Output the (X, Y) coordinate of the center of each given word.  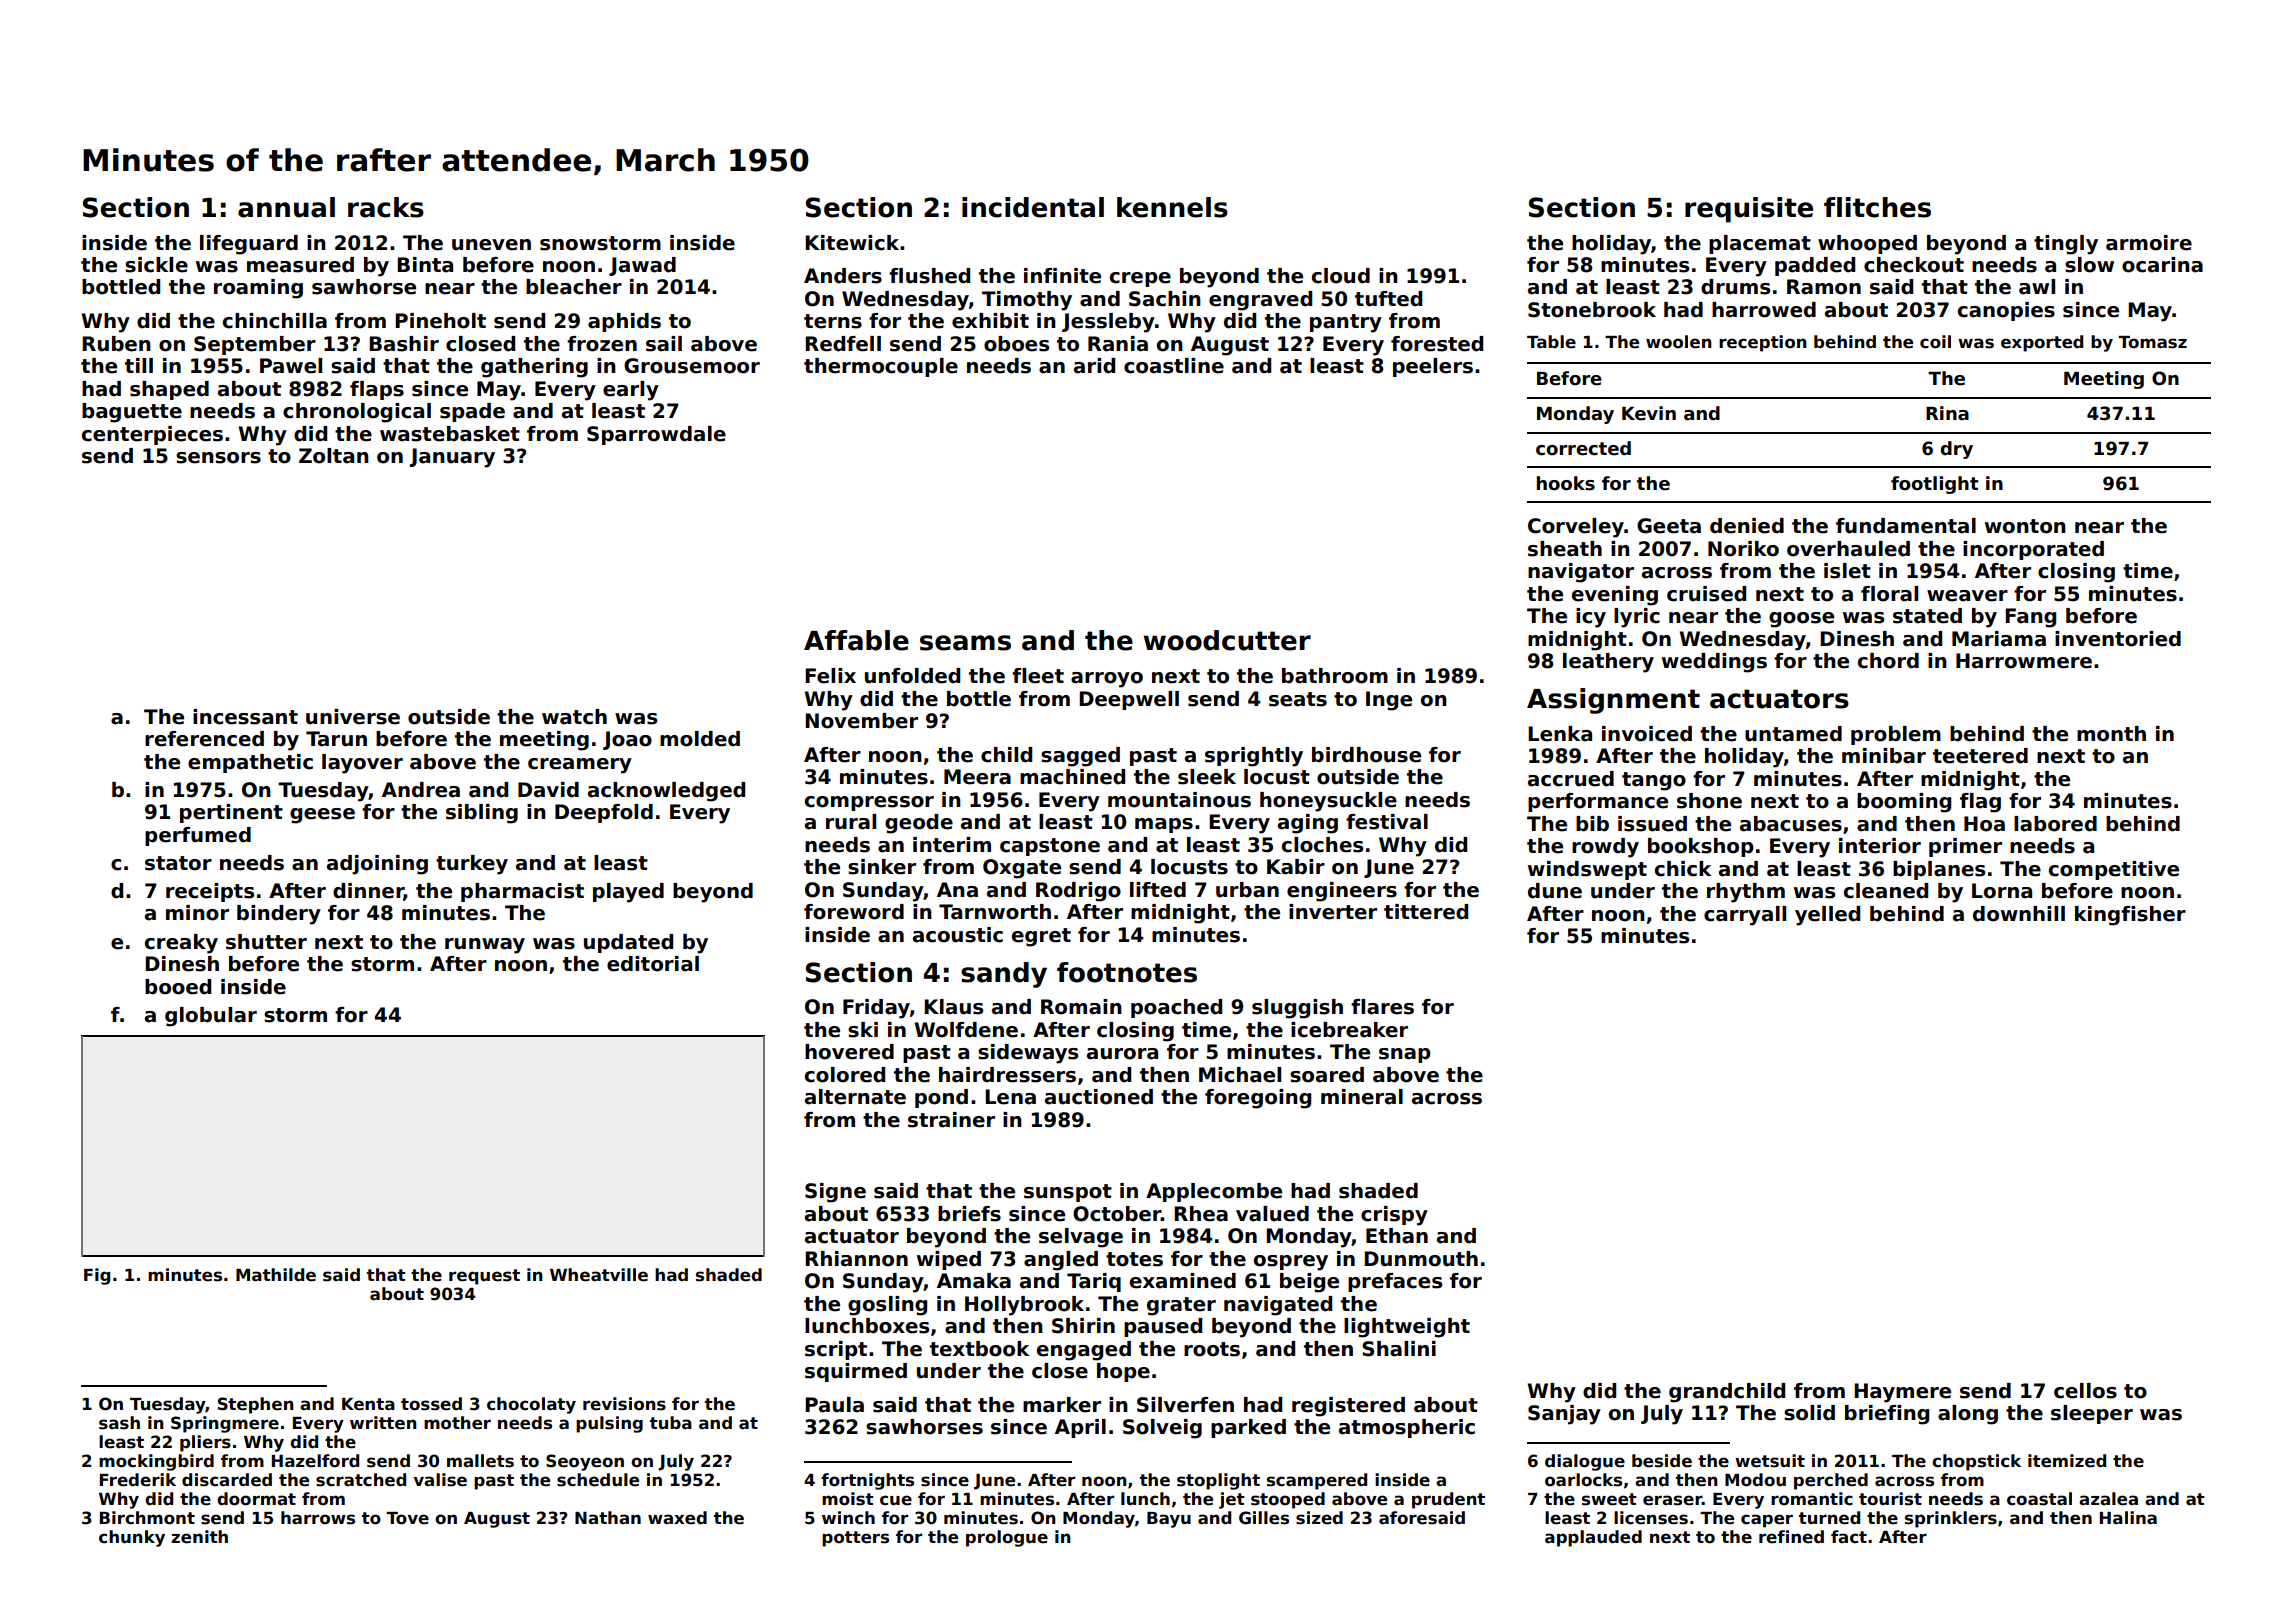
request (484, 1277)
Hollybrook (1024, 1306)
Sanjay (1564, 1415)
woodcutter (1227, 640)
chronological (357, 413)
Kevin (1649, 413)
